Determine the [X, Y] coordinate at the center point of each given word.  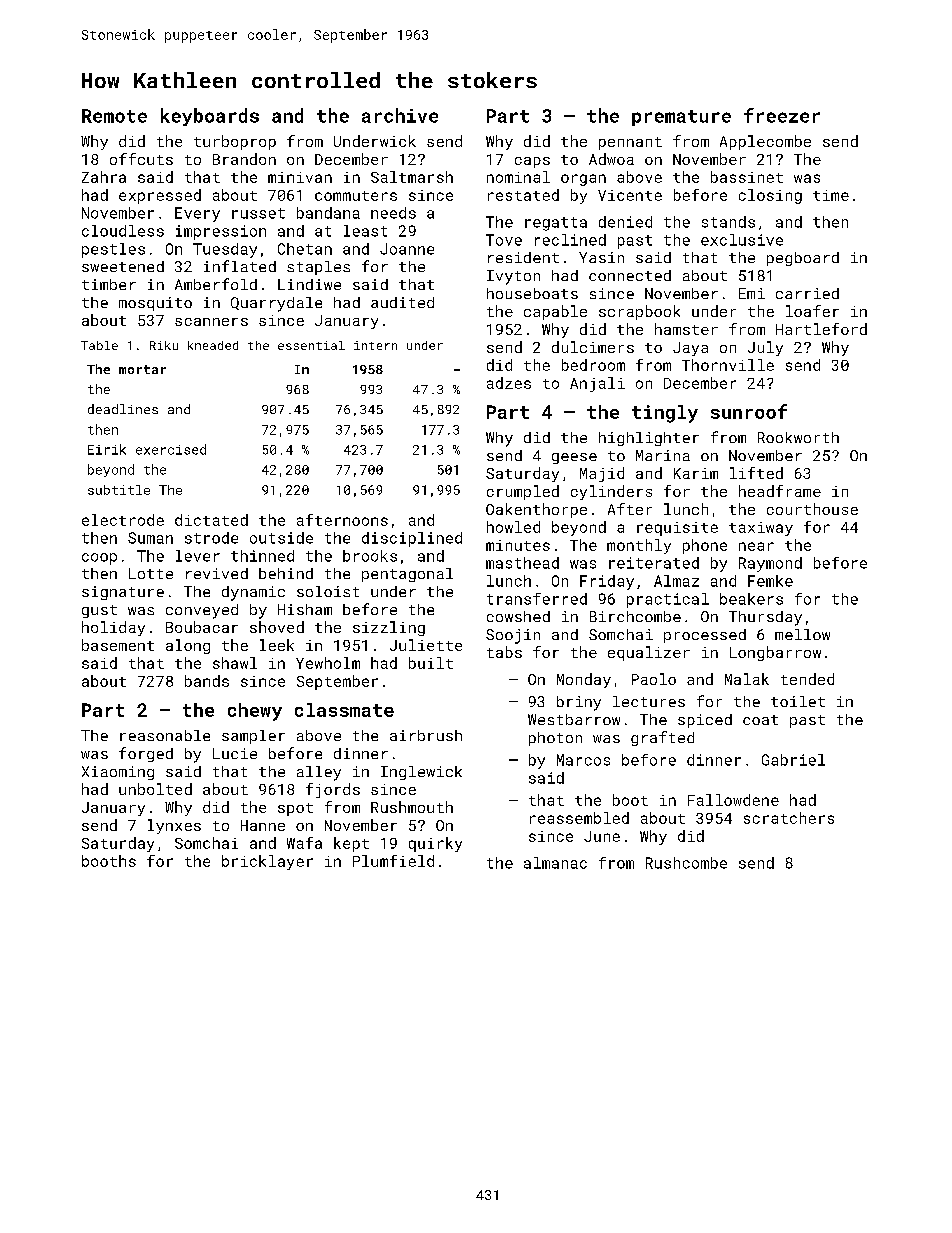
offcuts [141, 159]
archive [400, 115]
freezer [782, 115]
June [602, 836]
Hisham [305, 609]
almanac [555, 863]
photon [555, 739]
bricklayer [267, 862]
